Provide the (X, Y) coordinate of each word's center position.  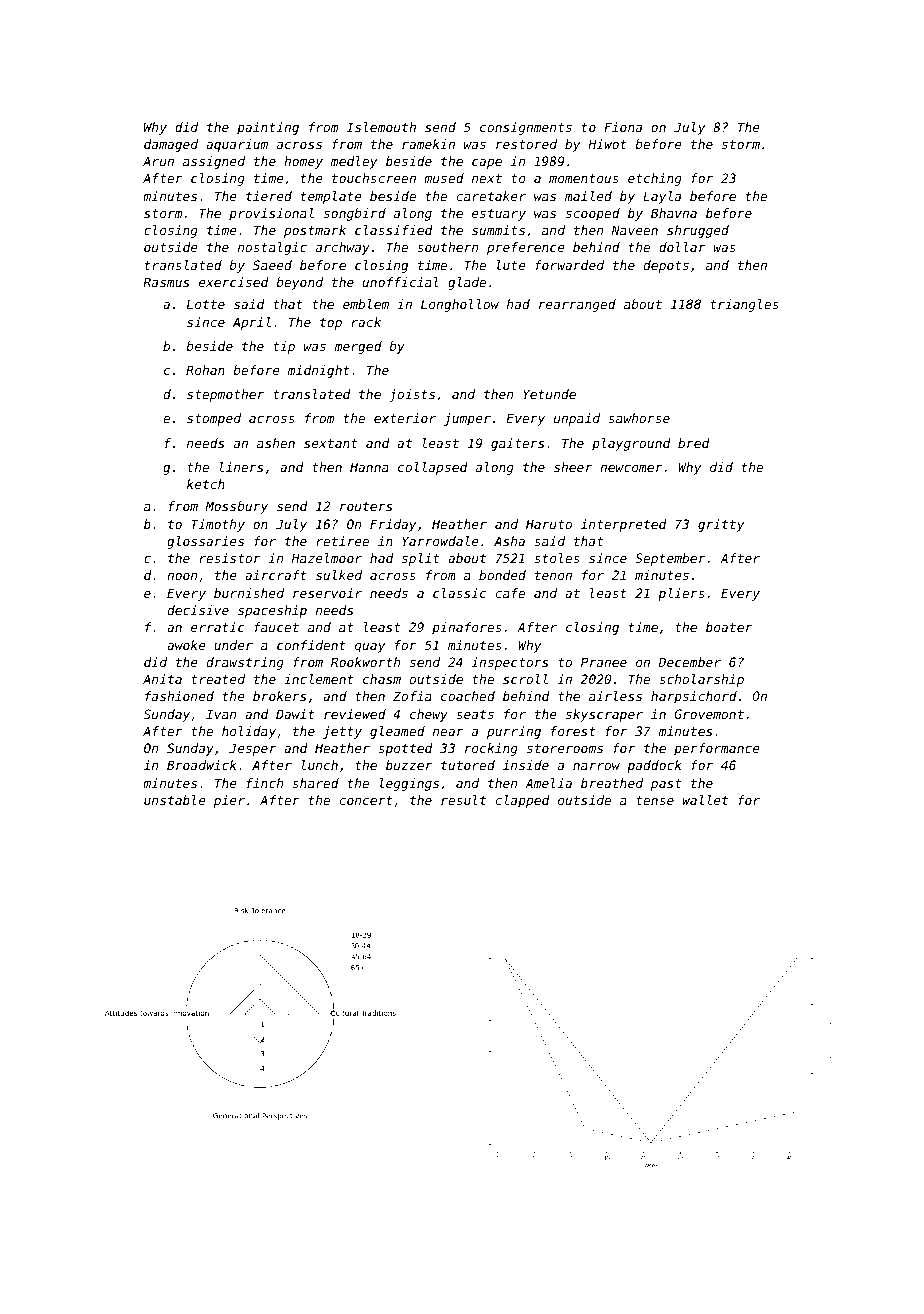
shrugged (698, 231)
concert (366, 800)
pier (229, 801)
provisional (271, 214)
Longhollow (460, 305)
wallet (705, 800)
